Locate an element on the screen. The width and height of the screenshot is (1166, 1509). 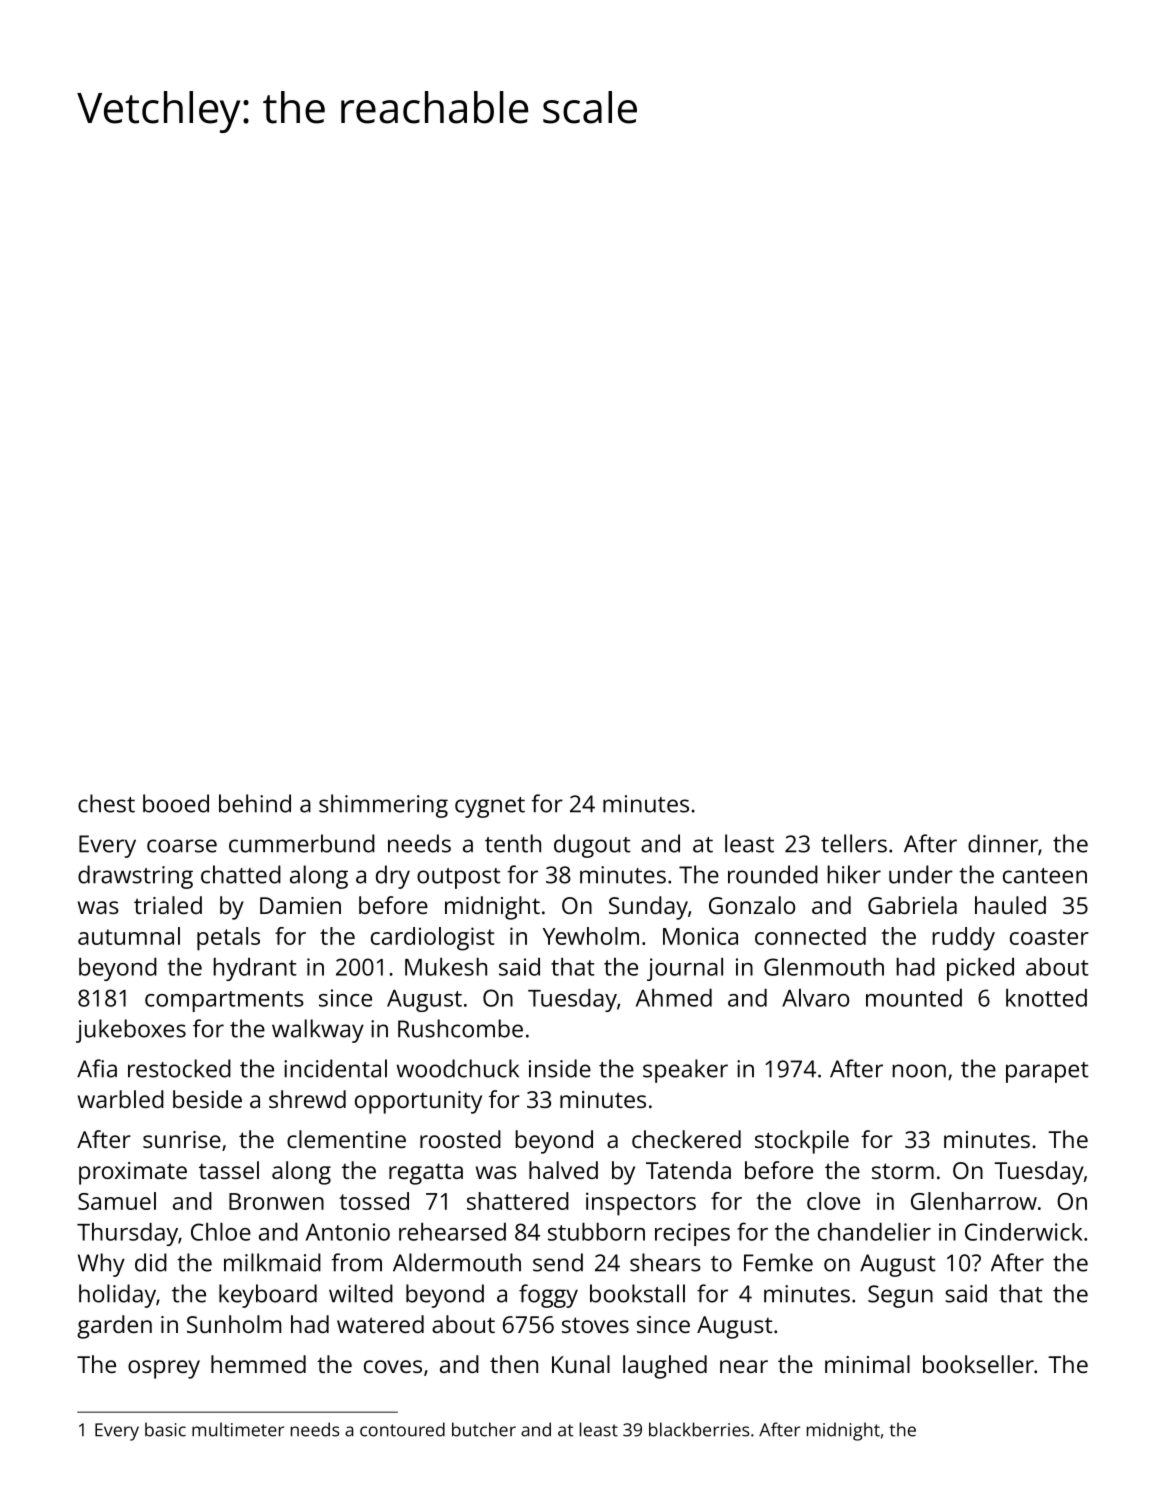
mounted is located at coordinates (914, 998).
